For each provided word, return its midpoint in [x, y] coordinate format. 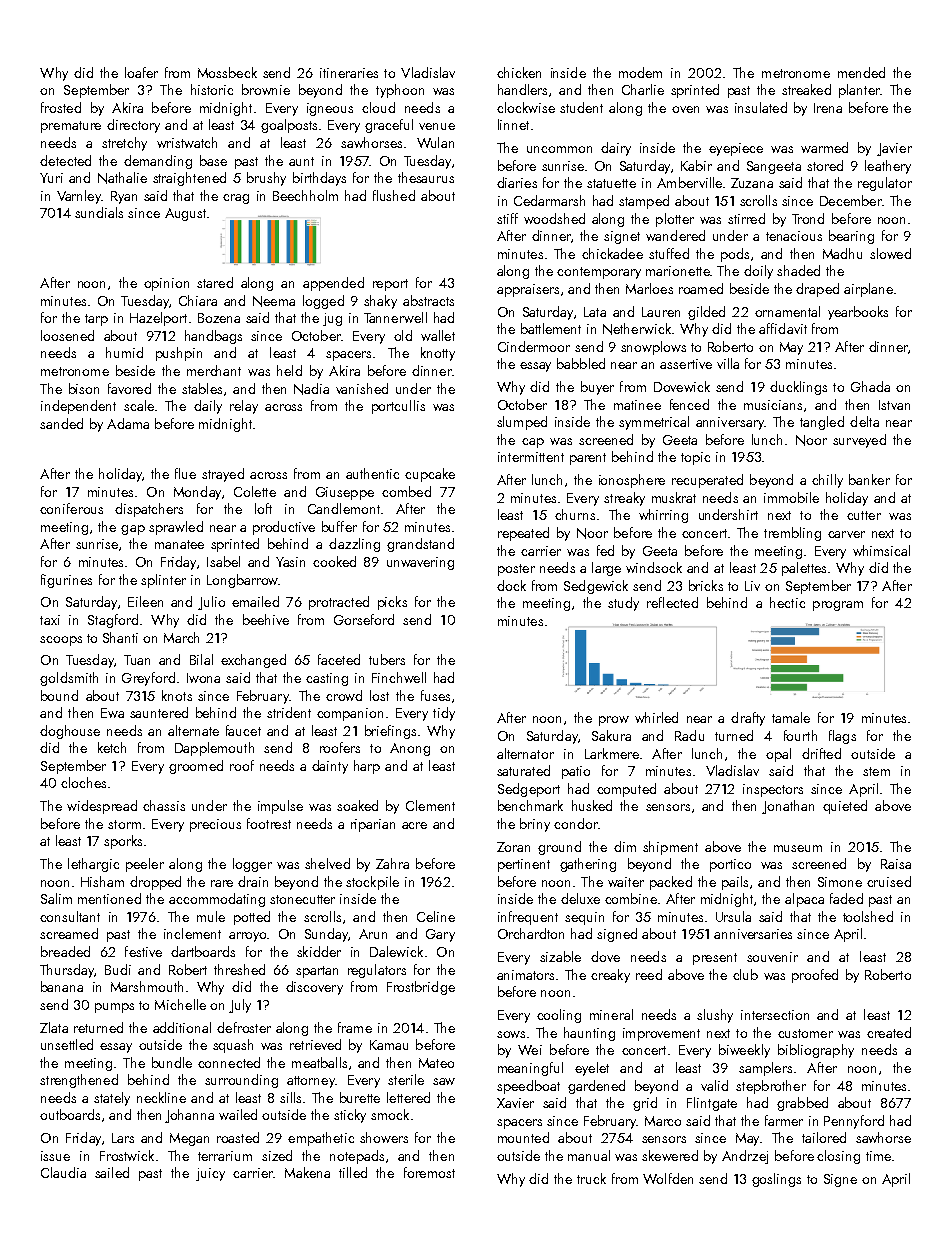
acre [414, 825]
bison [84, 388]
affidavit [783, 328]
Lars [123, 1138]
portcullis [398, 407]
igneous [330, 109]
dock [511, 585]
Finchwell [399, 677]
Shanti [120, 637]
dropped [155, 883]
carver [846, 534]
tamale [791, 717]
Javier [894, 149]
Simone [840, 882]
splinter [163, 581]
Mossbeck [227, 72]
